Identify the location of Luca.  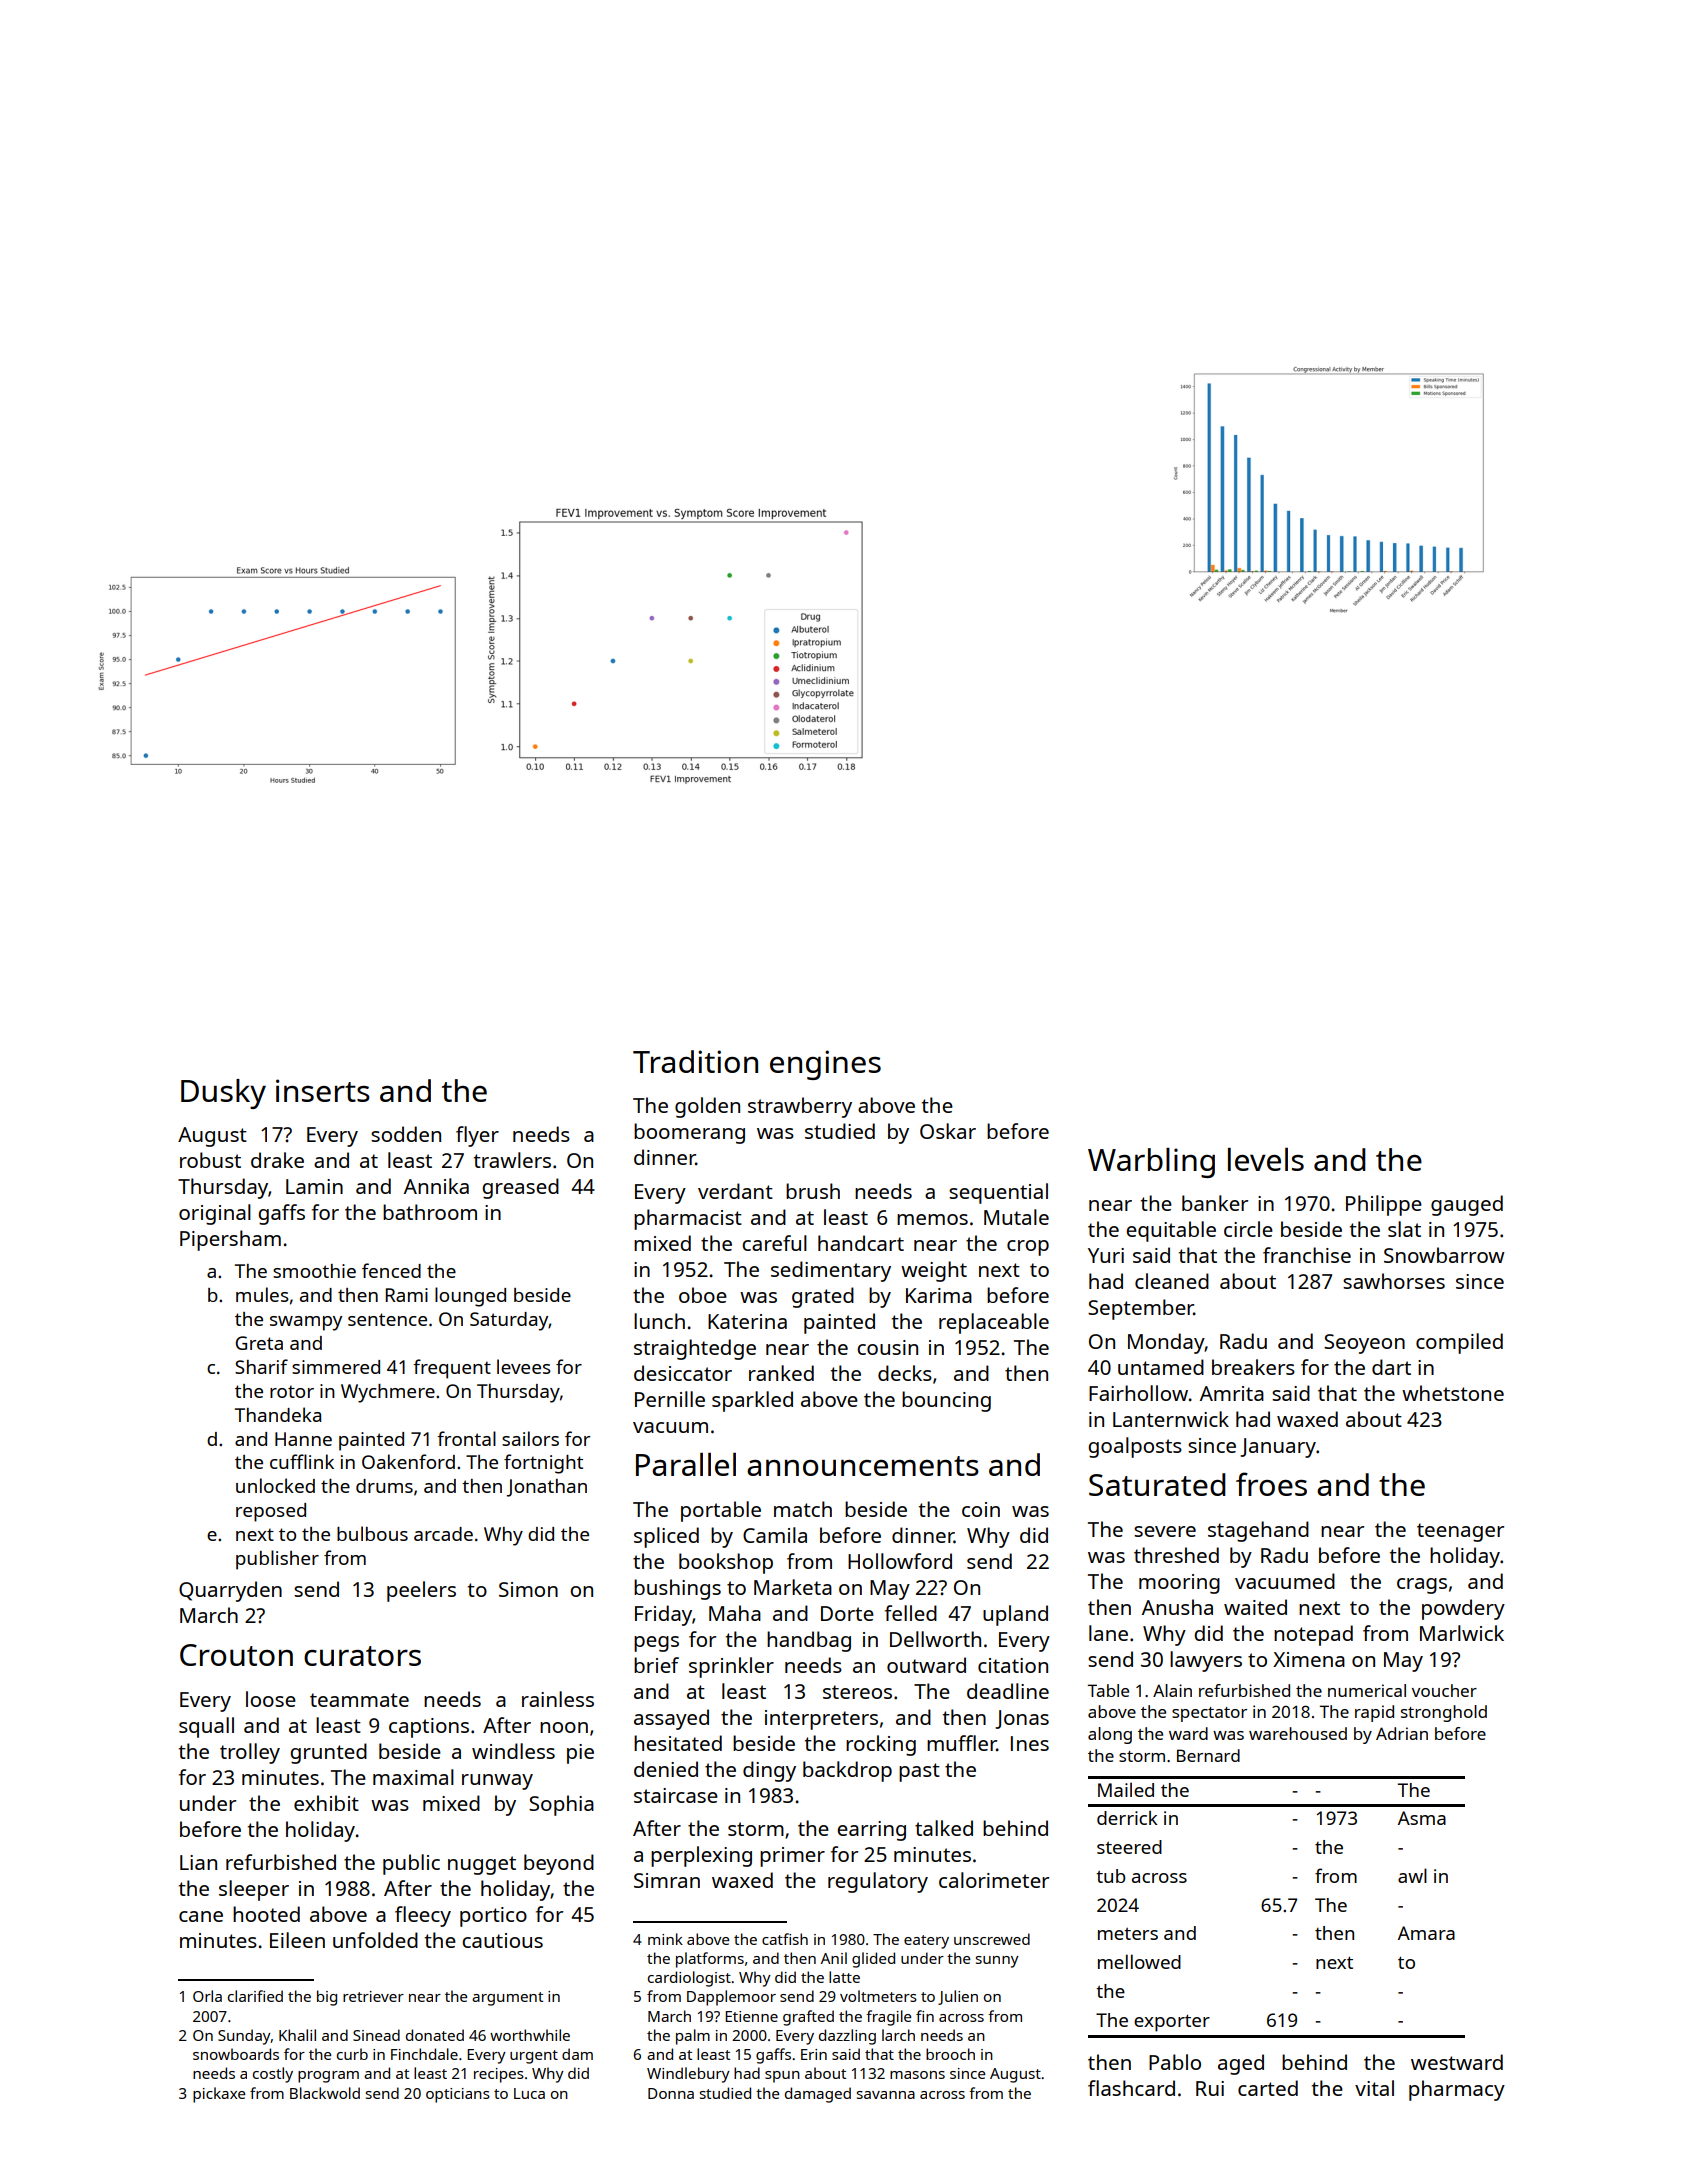
(529, 2093).
